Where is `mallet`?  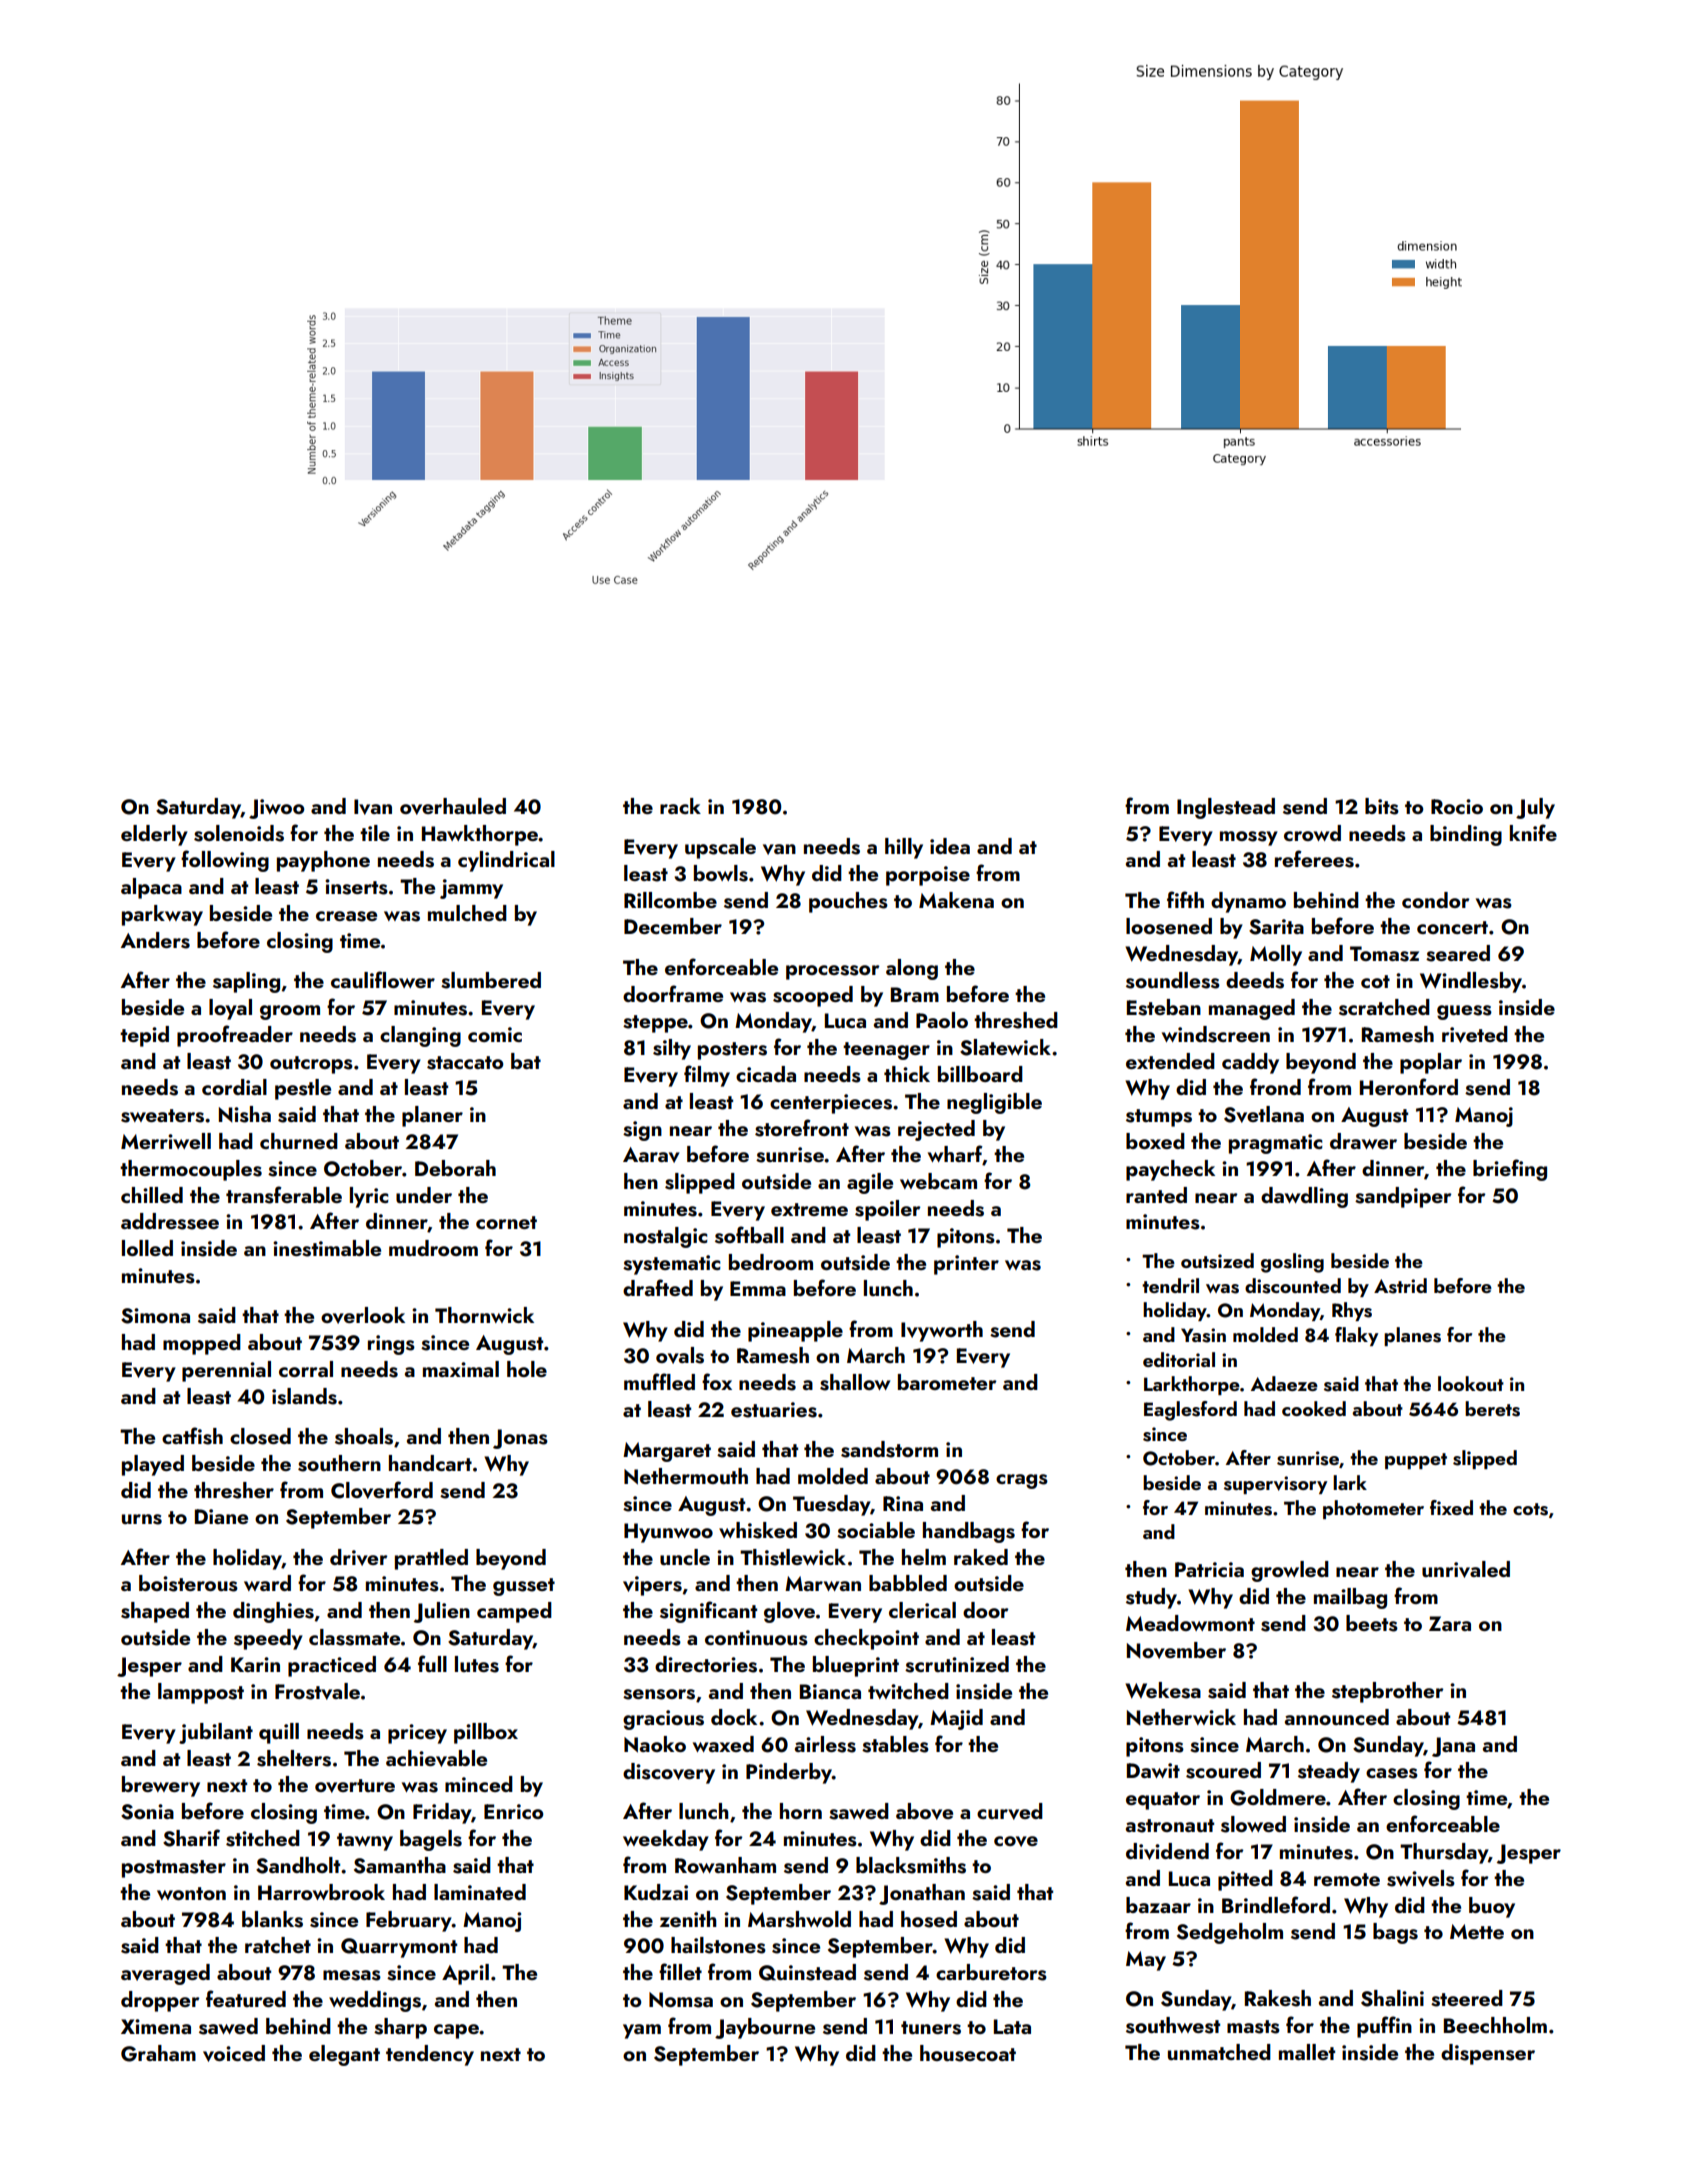
mallet is located at coordinates (1307, 2052).
